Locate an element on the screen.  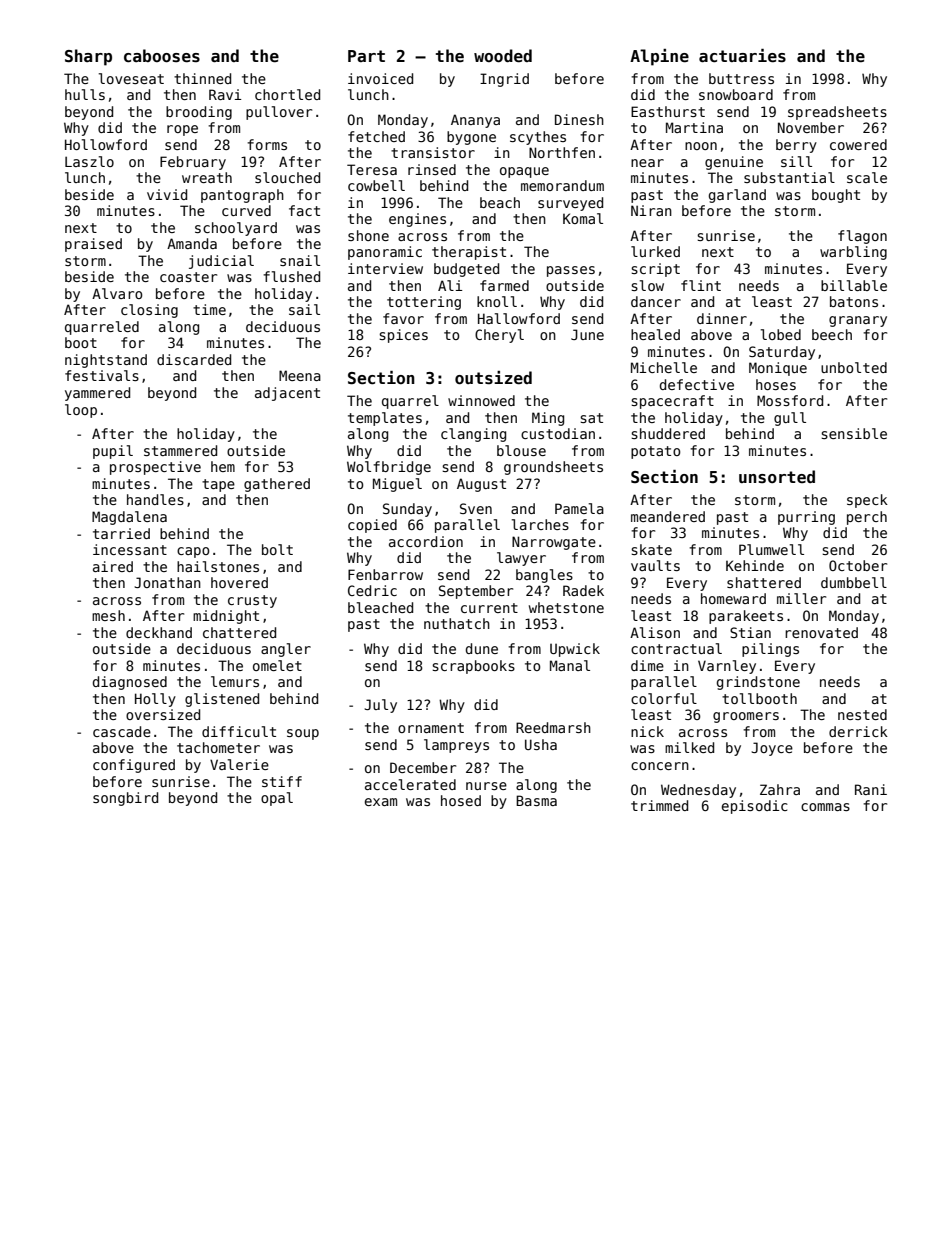
rope is located at coordinates (182, 130).
